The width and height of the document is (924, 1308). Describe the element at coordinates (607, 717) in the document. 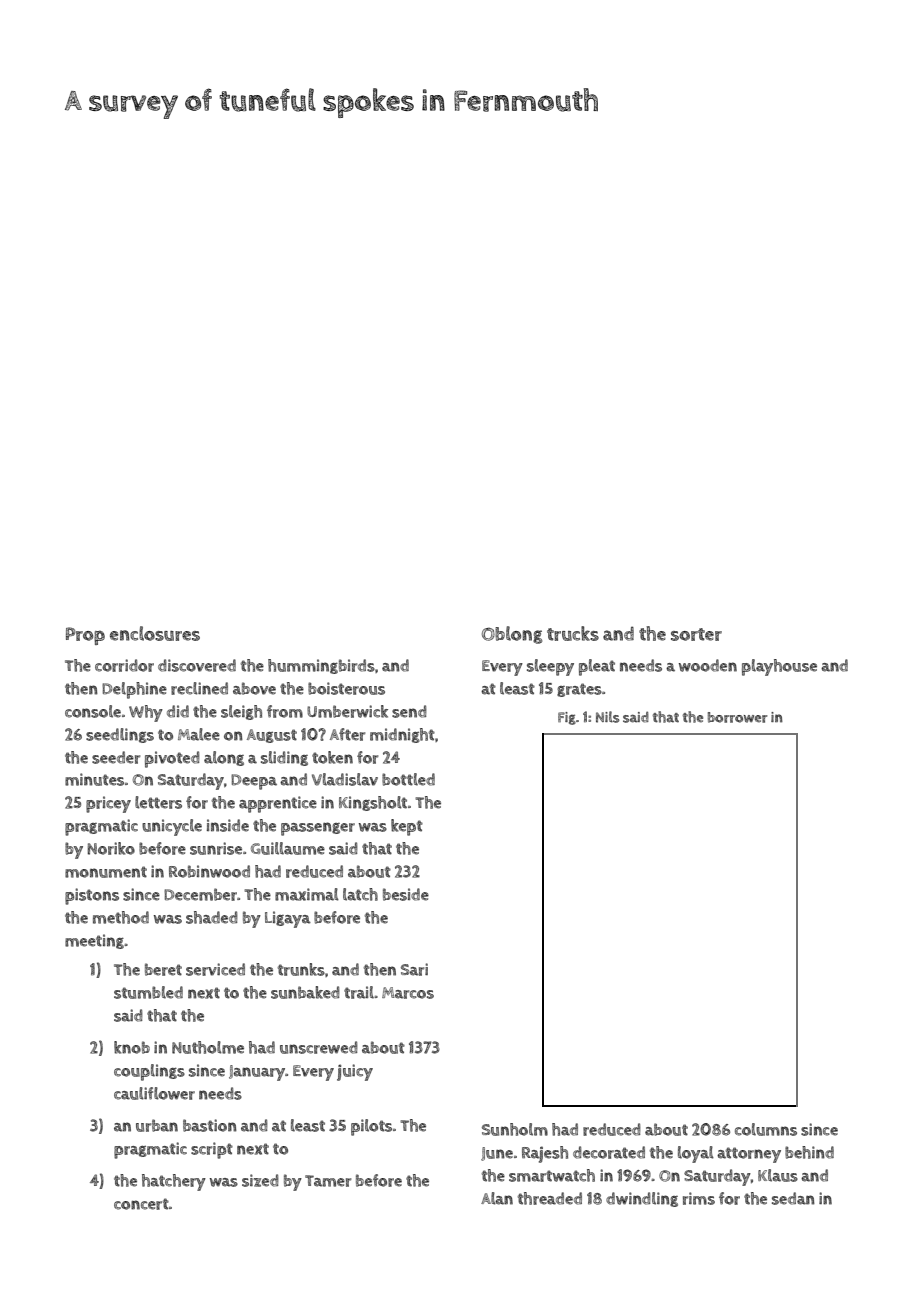

I see `Nils` at that location.
